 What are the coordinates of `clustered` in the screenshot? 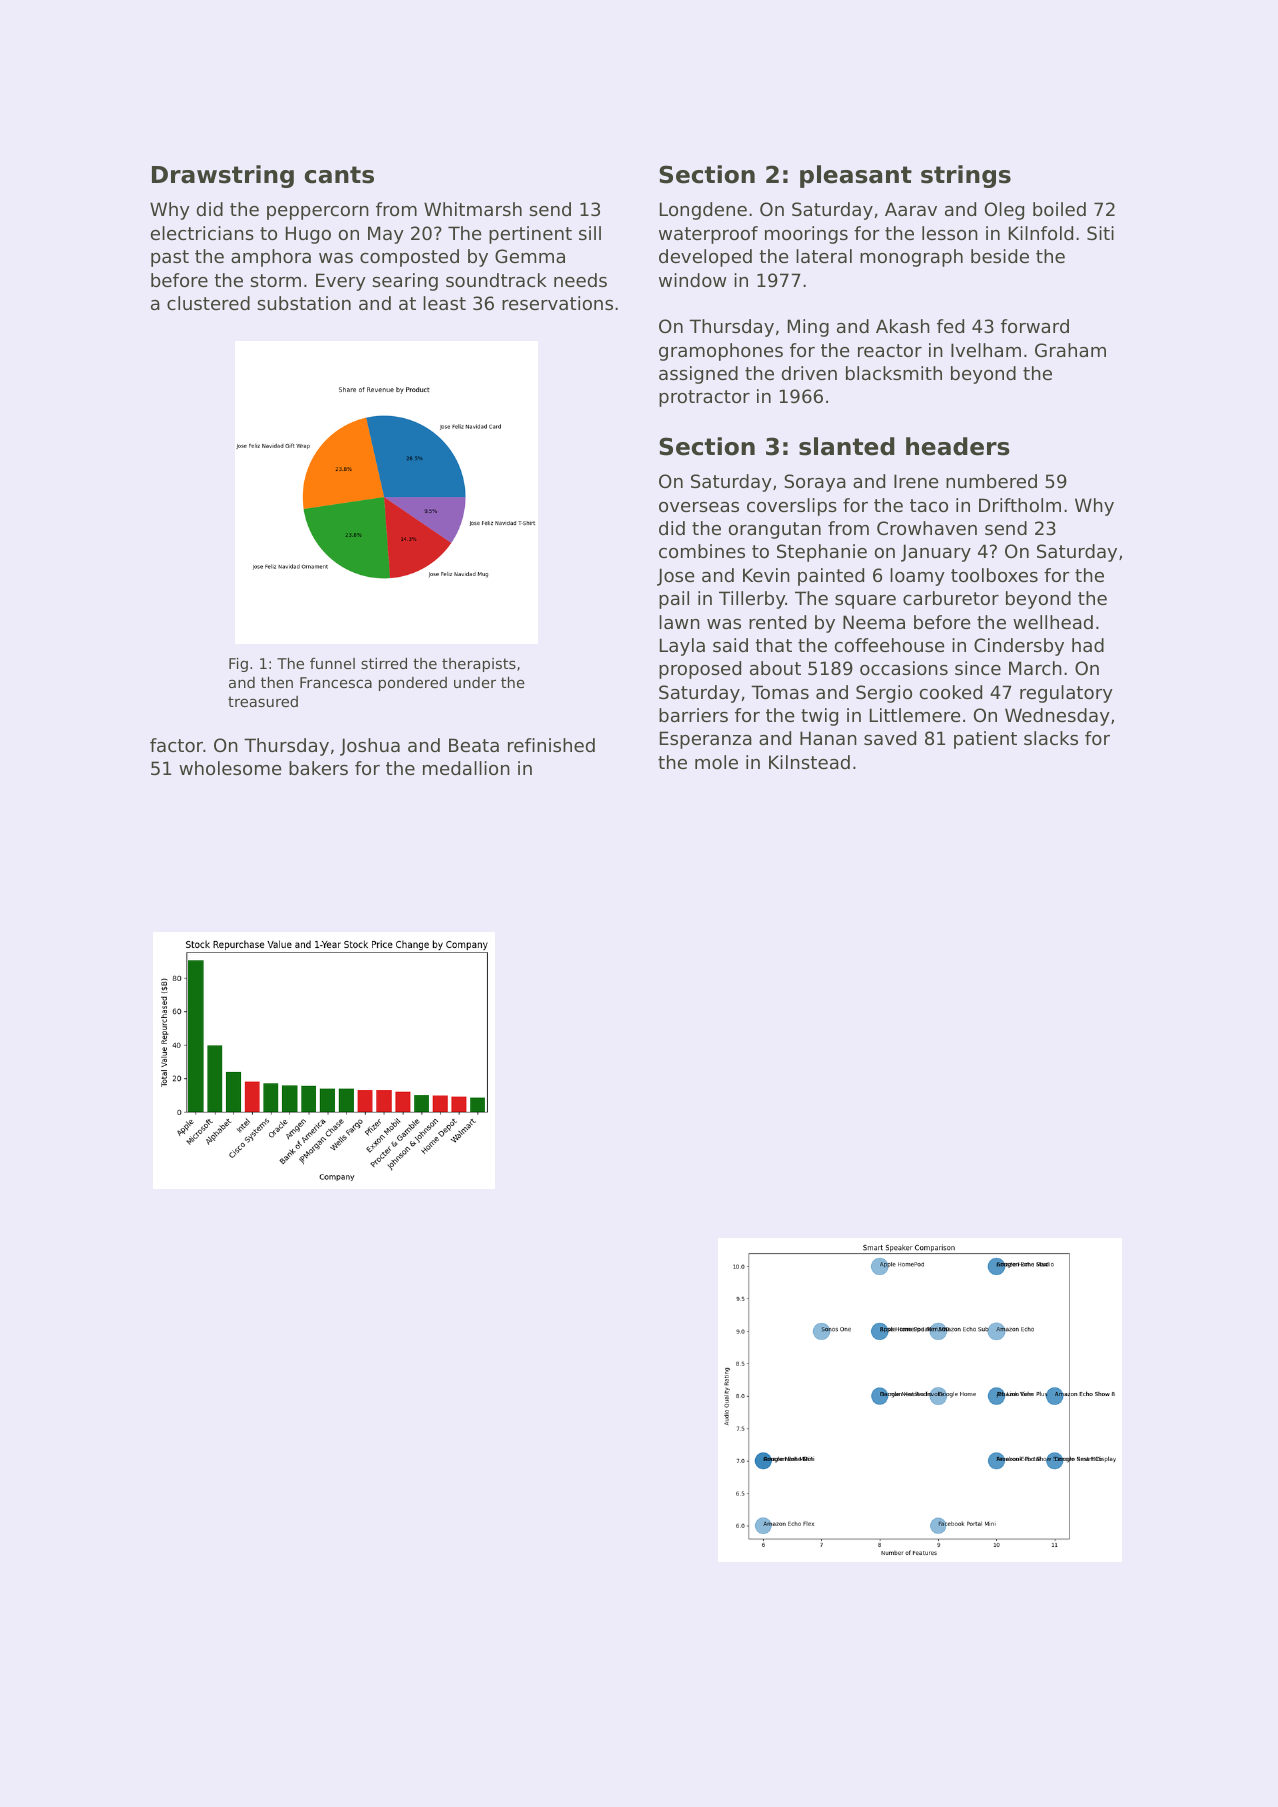 It's located at (208, 303).
